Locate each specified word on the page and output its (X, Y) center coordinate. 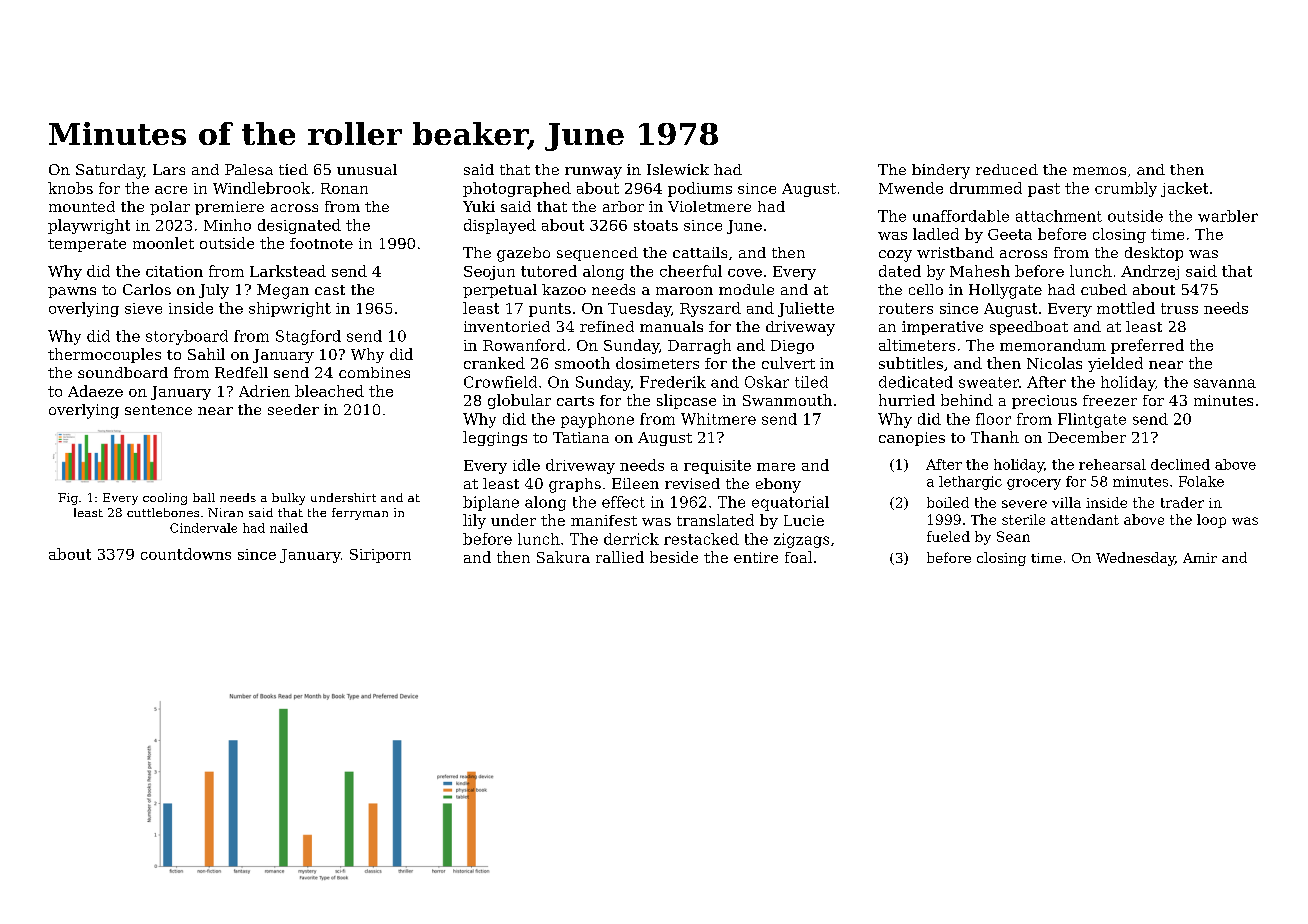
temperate (87, 245)
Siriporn (380, 556)
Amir (1200, 558)
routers (906, 308)
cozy (895, 256)
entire (756, 557)
